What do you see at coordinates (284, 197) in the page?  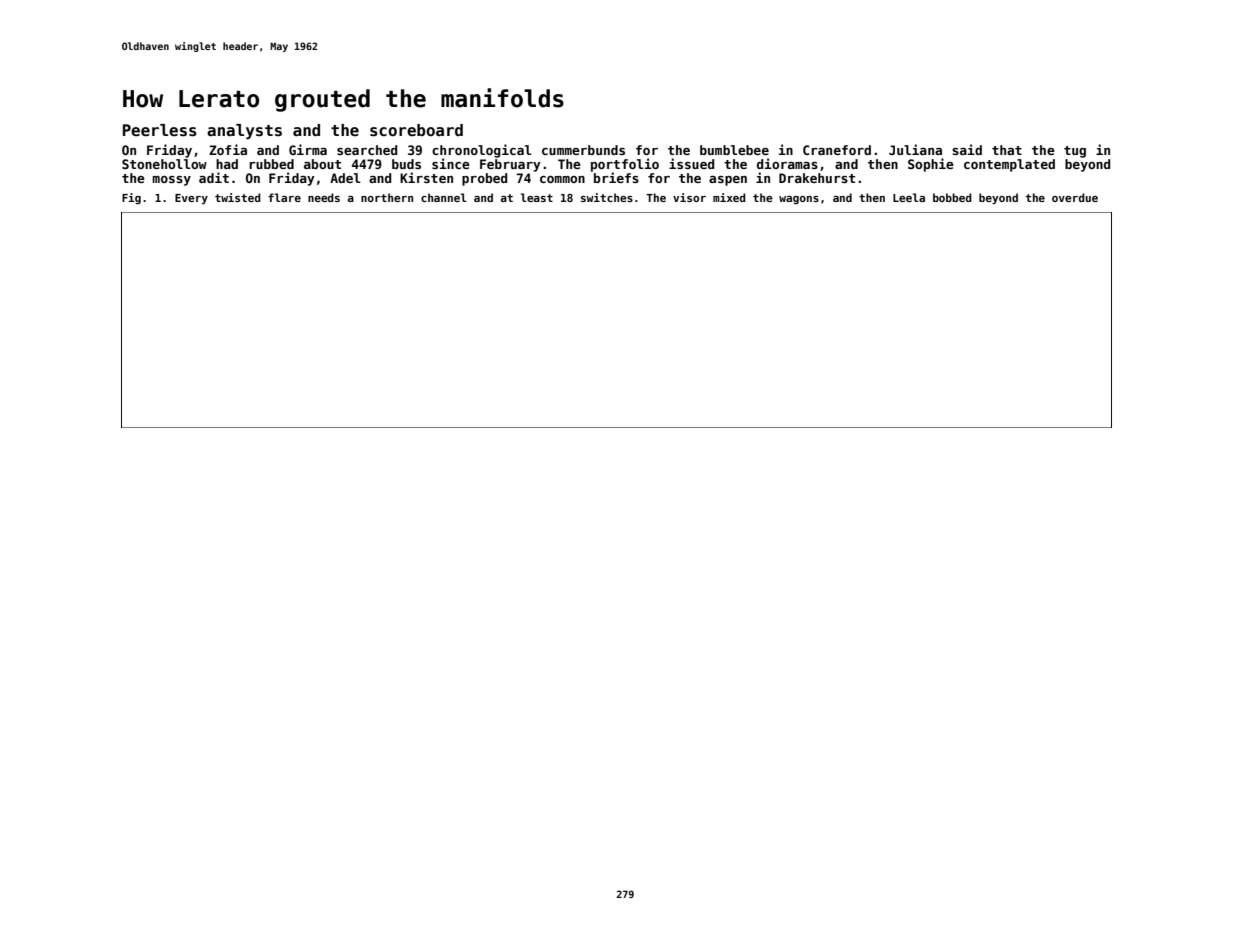 I see `flare` at bounding box center [284, 197].
